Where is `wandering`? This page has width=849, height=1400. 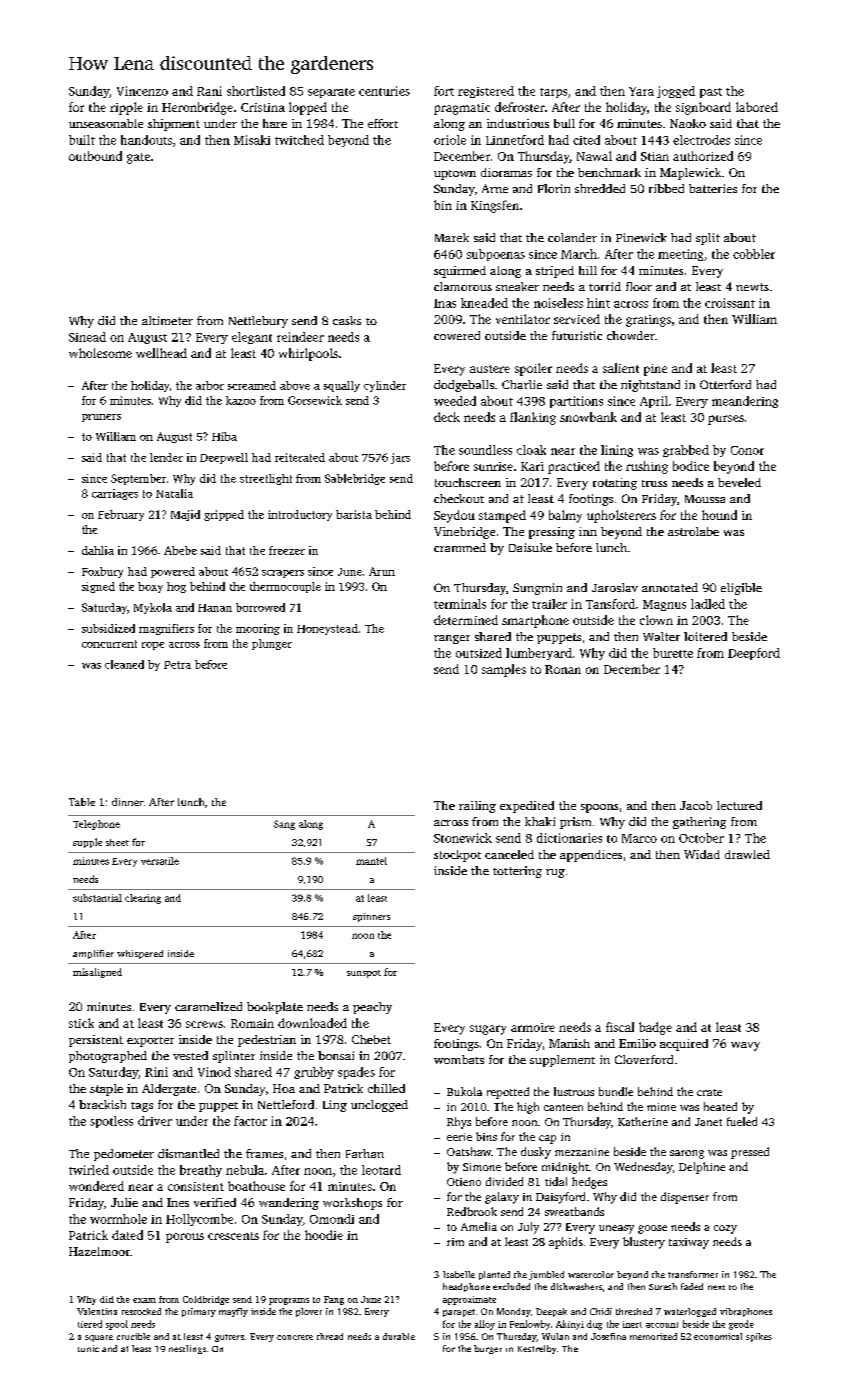
wandering is located at coordinates (289, 1204).
